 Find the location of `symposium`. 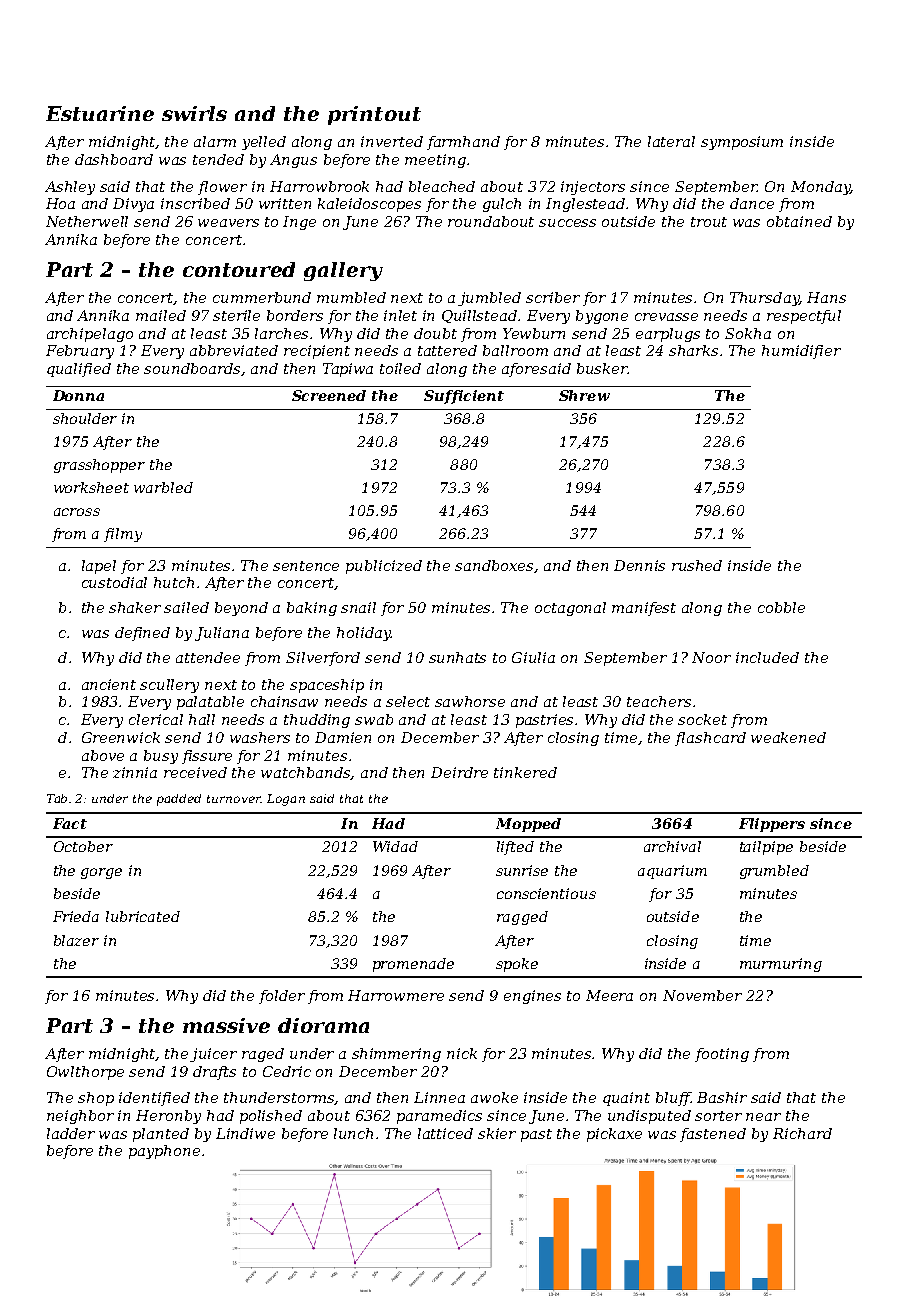

symposium is located at coordinates (742, 143).
